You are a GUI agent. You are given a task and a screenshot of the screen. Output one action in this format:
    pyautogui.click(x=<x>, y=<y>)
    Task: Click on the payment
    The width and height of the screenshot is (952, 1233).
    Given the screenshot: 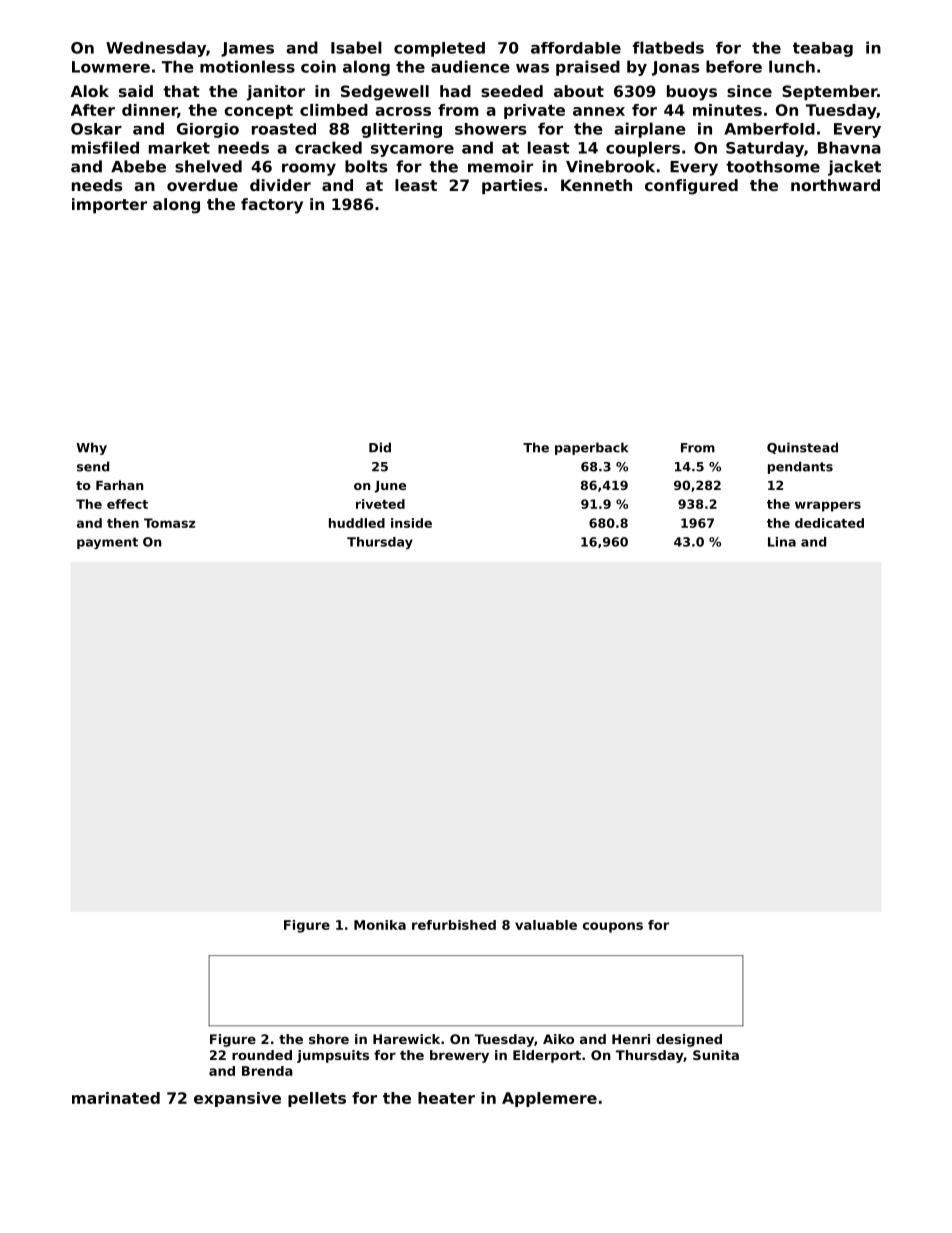 What is the action you would take?
    pyautogui.click(x=107, y=543)
